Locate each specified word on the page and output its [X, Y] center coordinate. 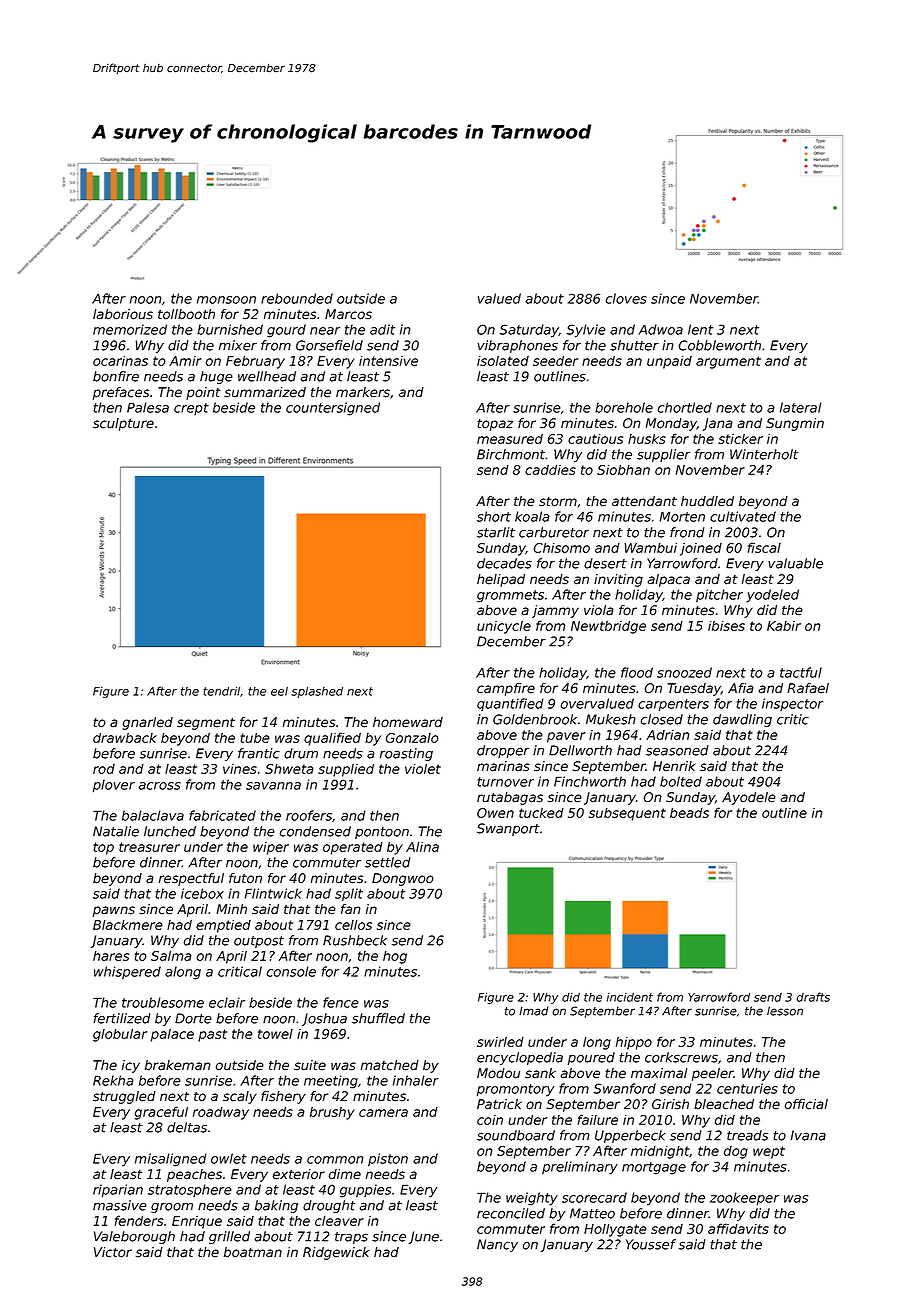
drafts [813, 997]
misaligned [171, 1160]
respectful [191, 879]
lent [700, 329]
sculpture [123, 424]
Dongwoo [403, 879]
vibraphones [518, 346]
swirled [500, 1042]
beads [689, 813]
